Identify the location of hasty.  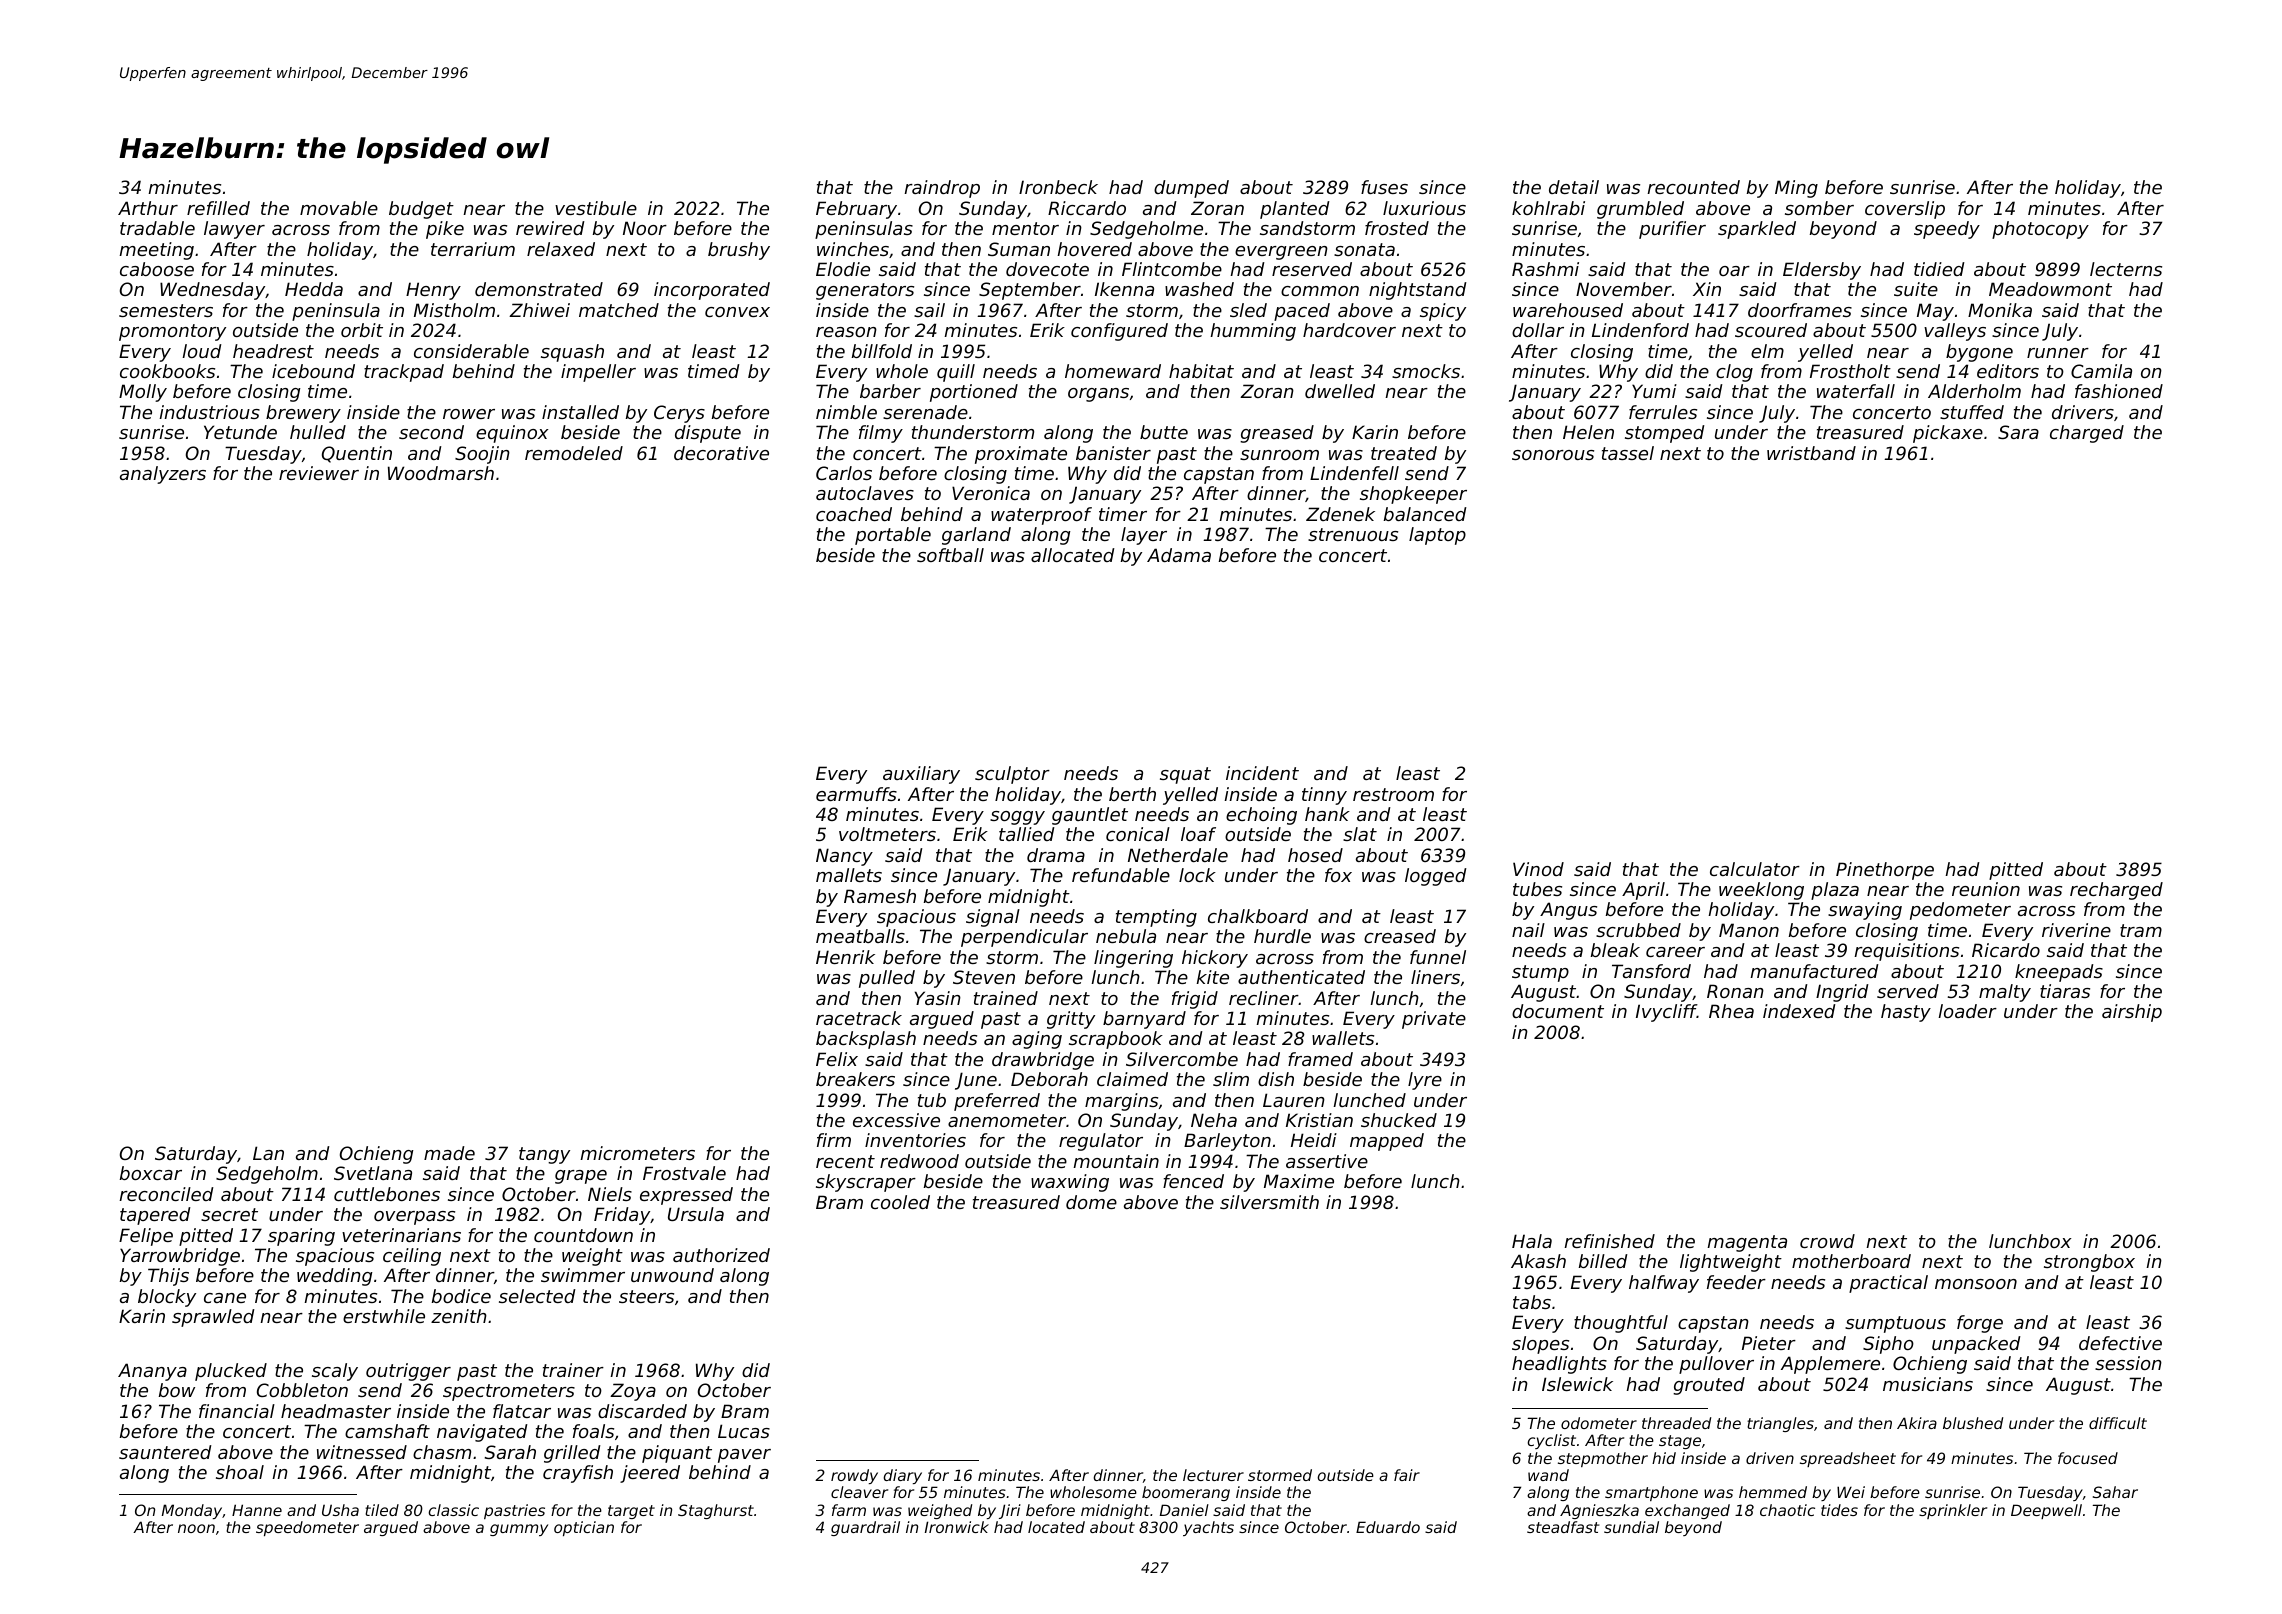
(1906, 1013).
